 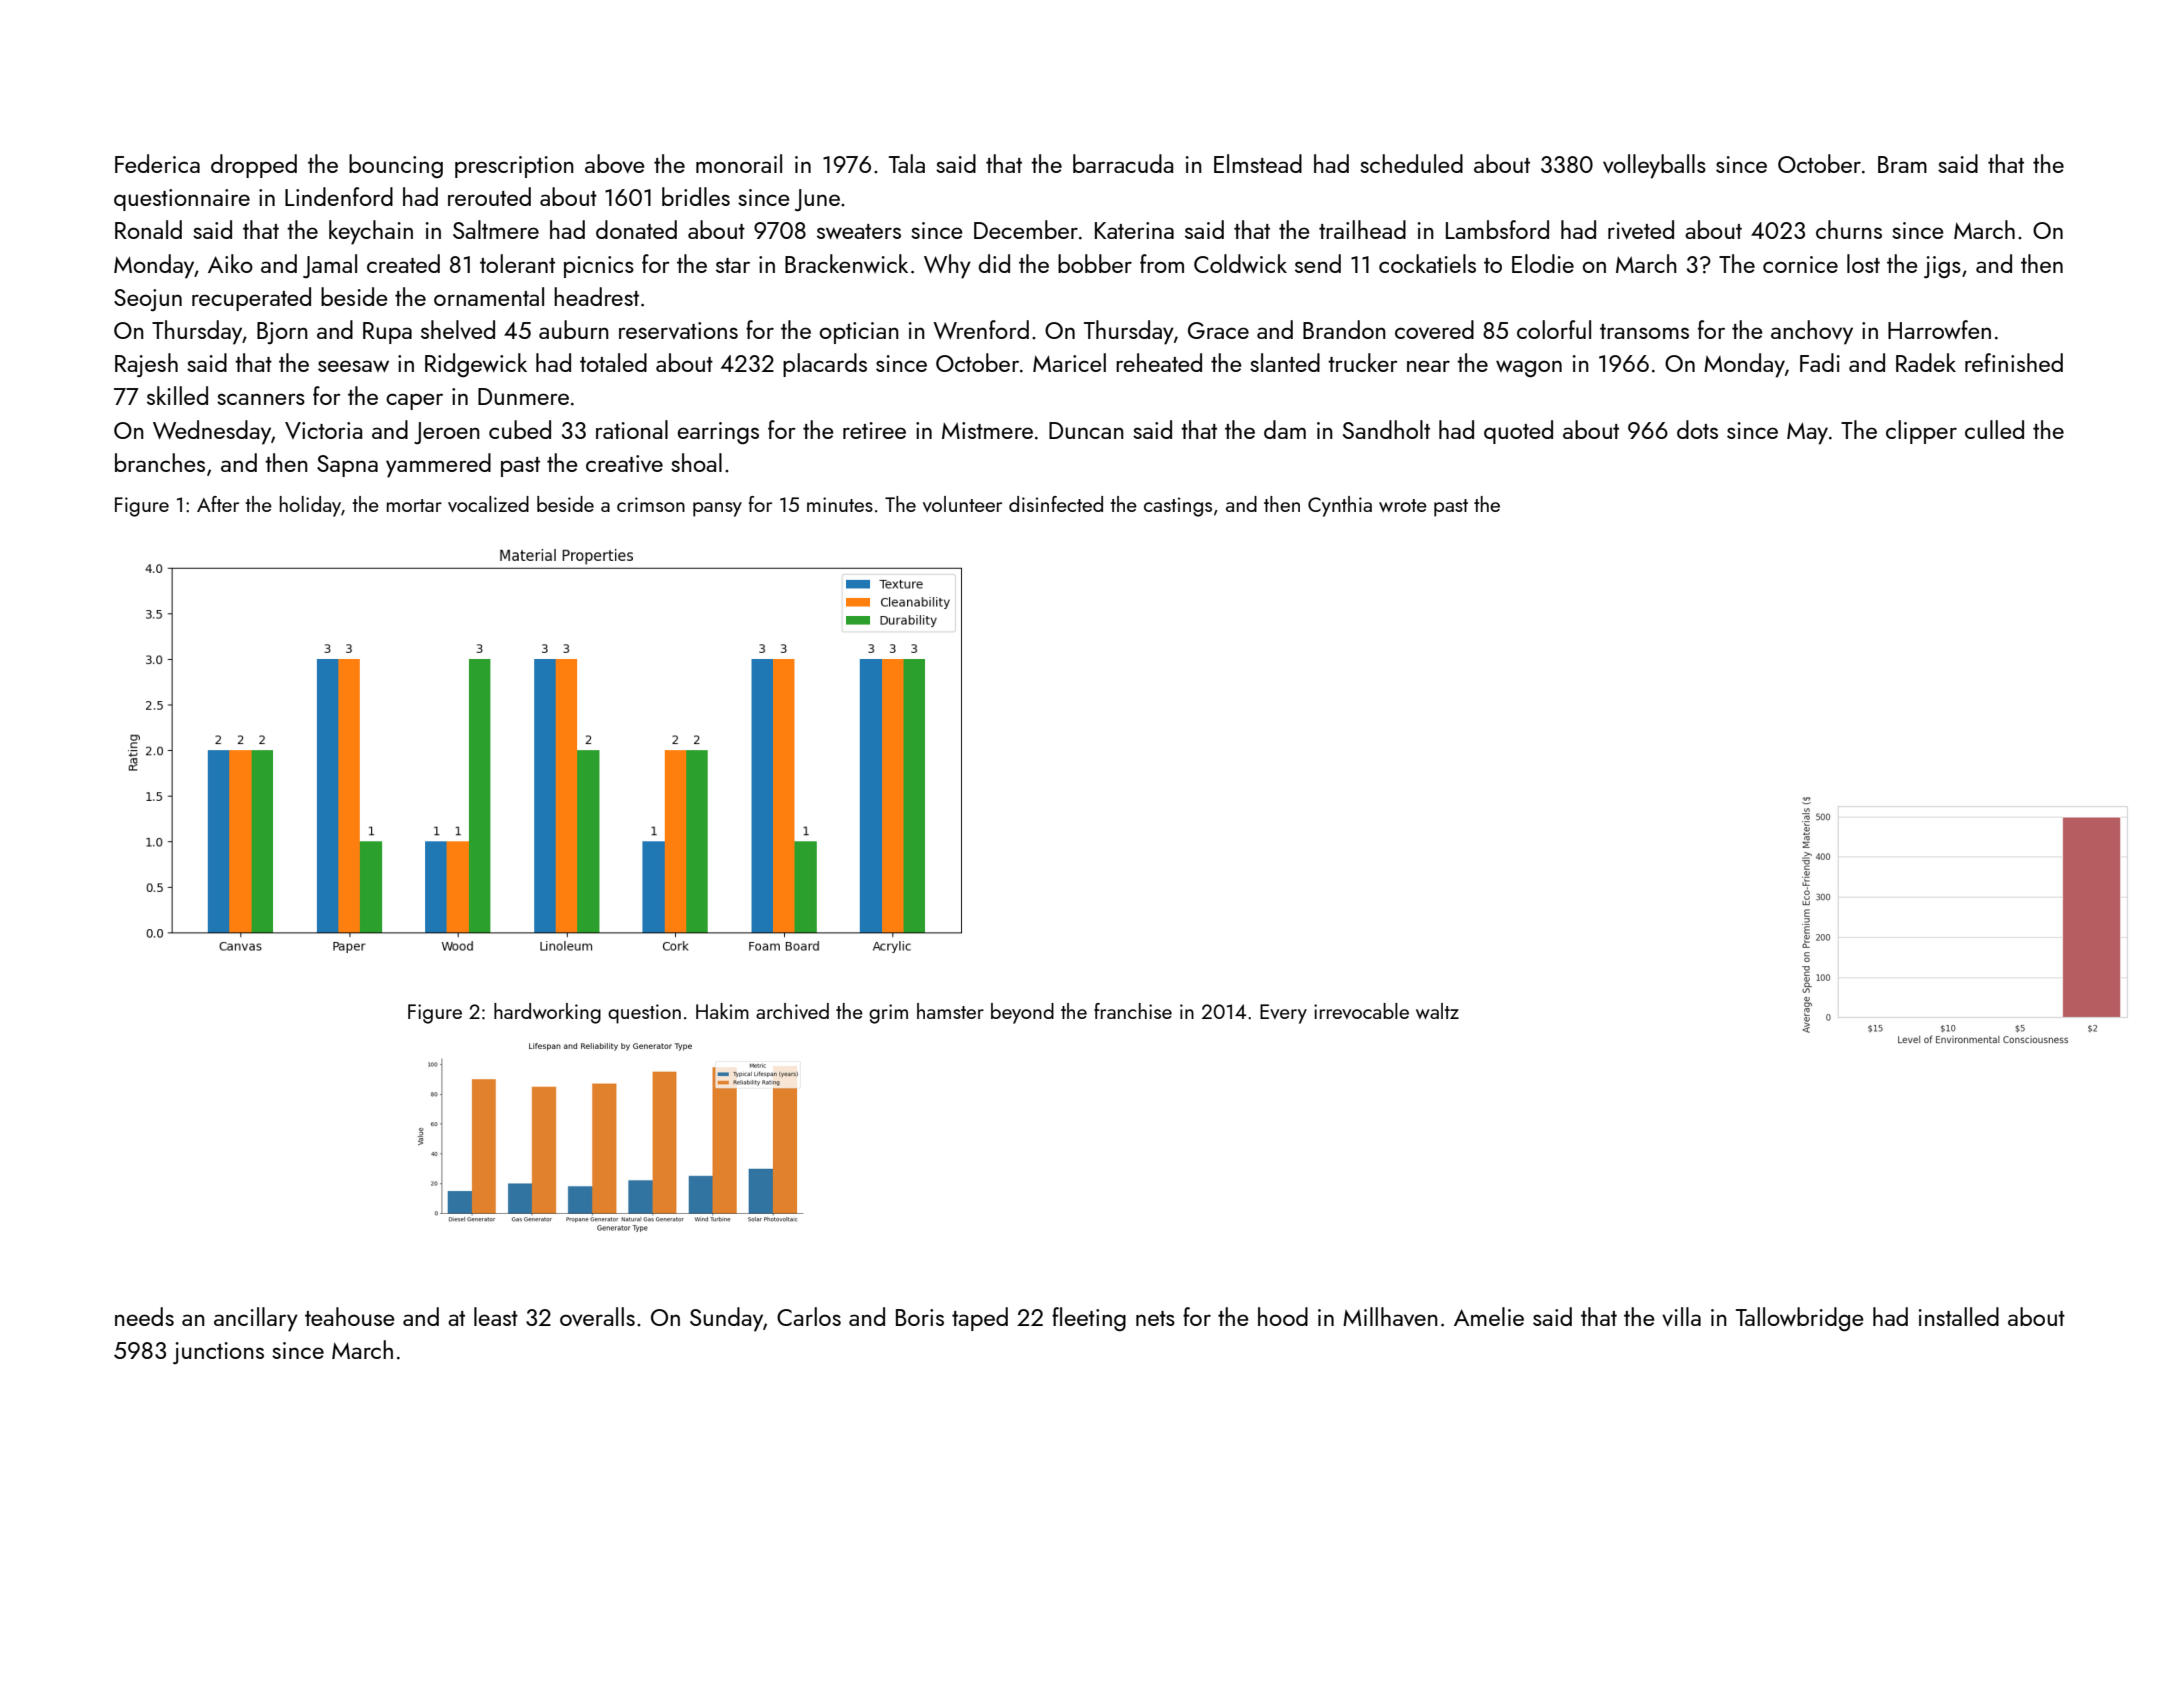 What do you see at coordinates (1123, 163) in the image?
I see `barracuda` at bounding box center [1123, 163].
